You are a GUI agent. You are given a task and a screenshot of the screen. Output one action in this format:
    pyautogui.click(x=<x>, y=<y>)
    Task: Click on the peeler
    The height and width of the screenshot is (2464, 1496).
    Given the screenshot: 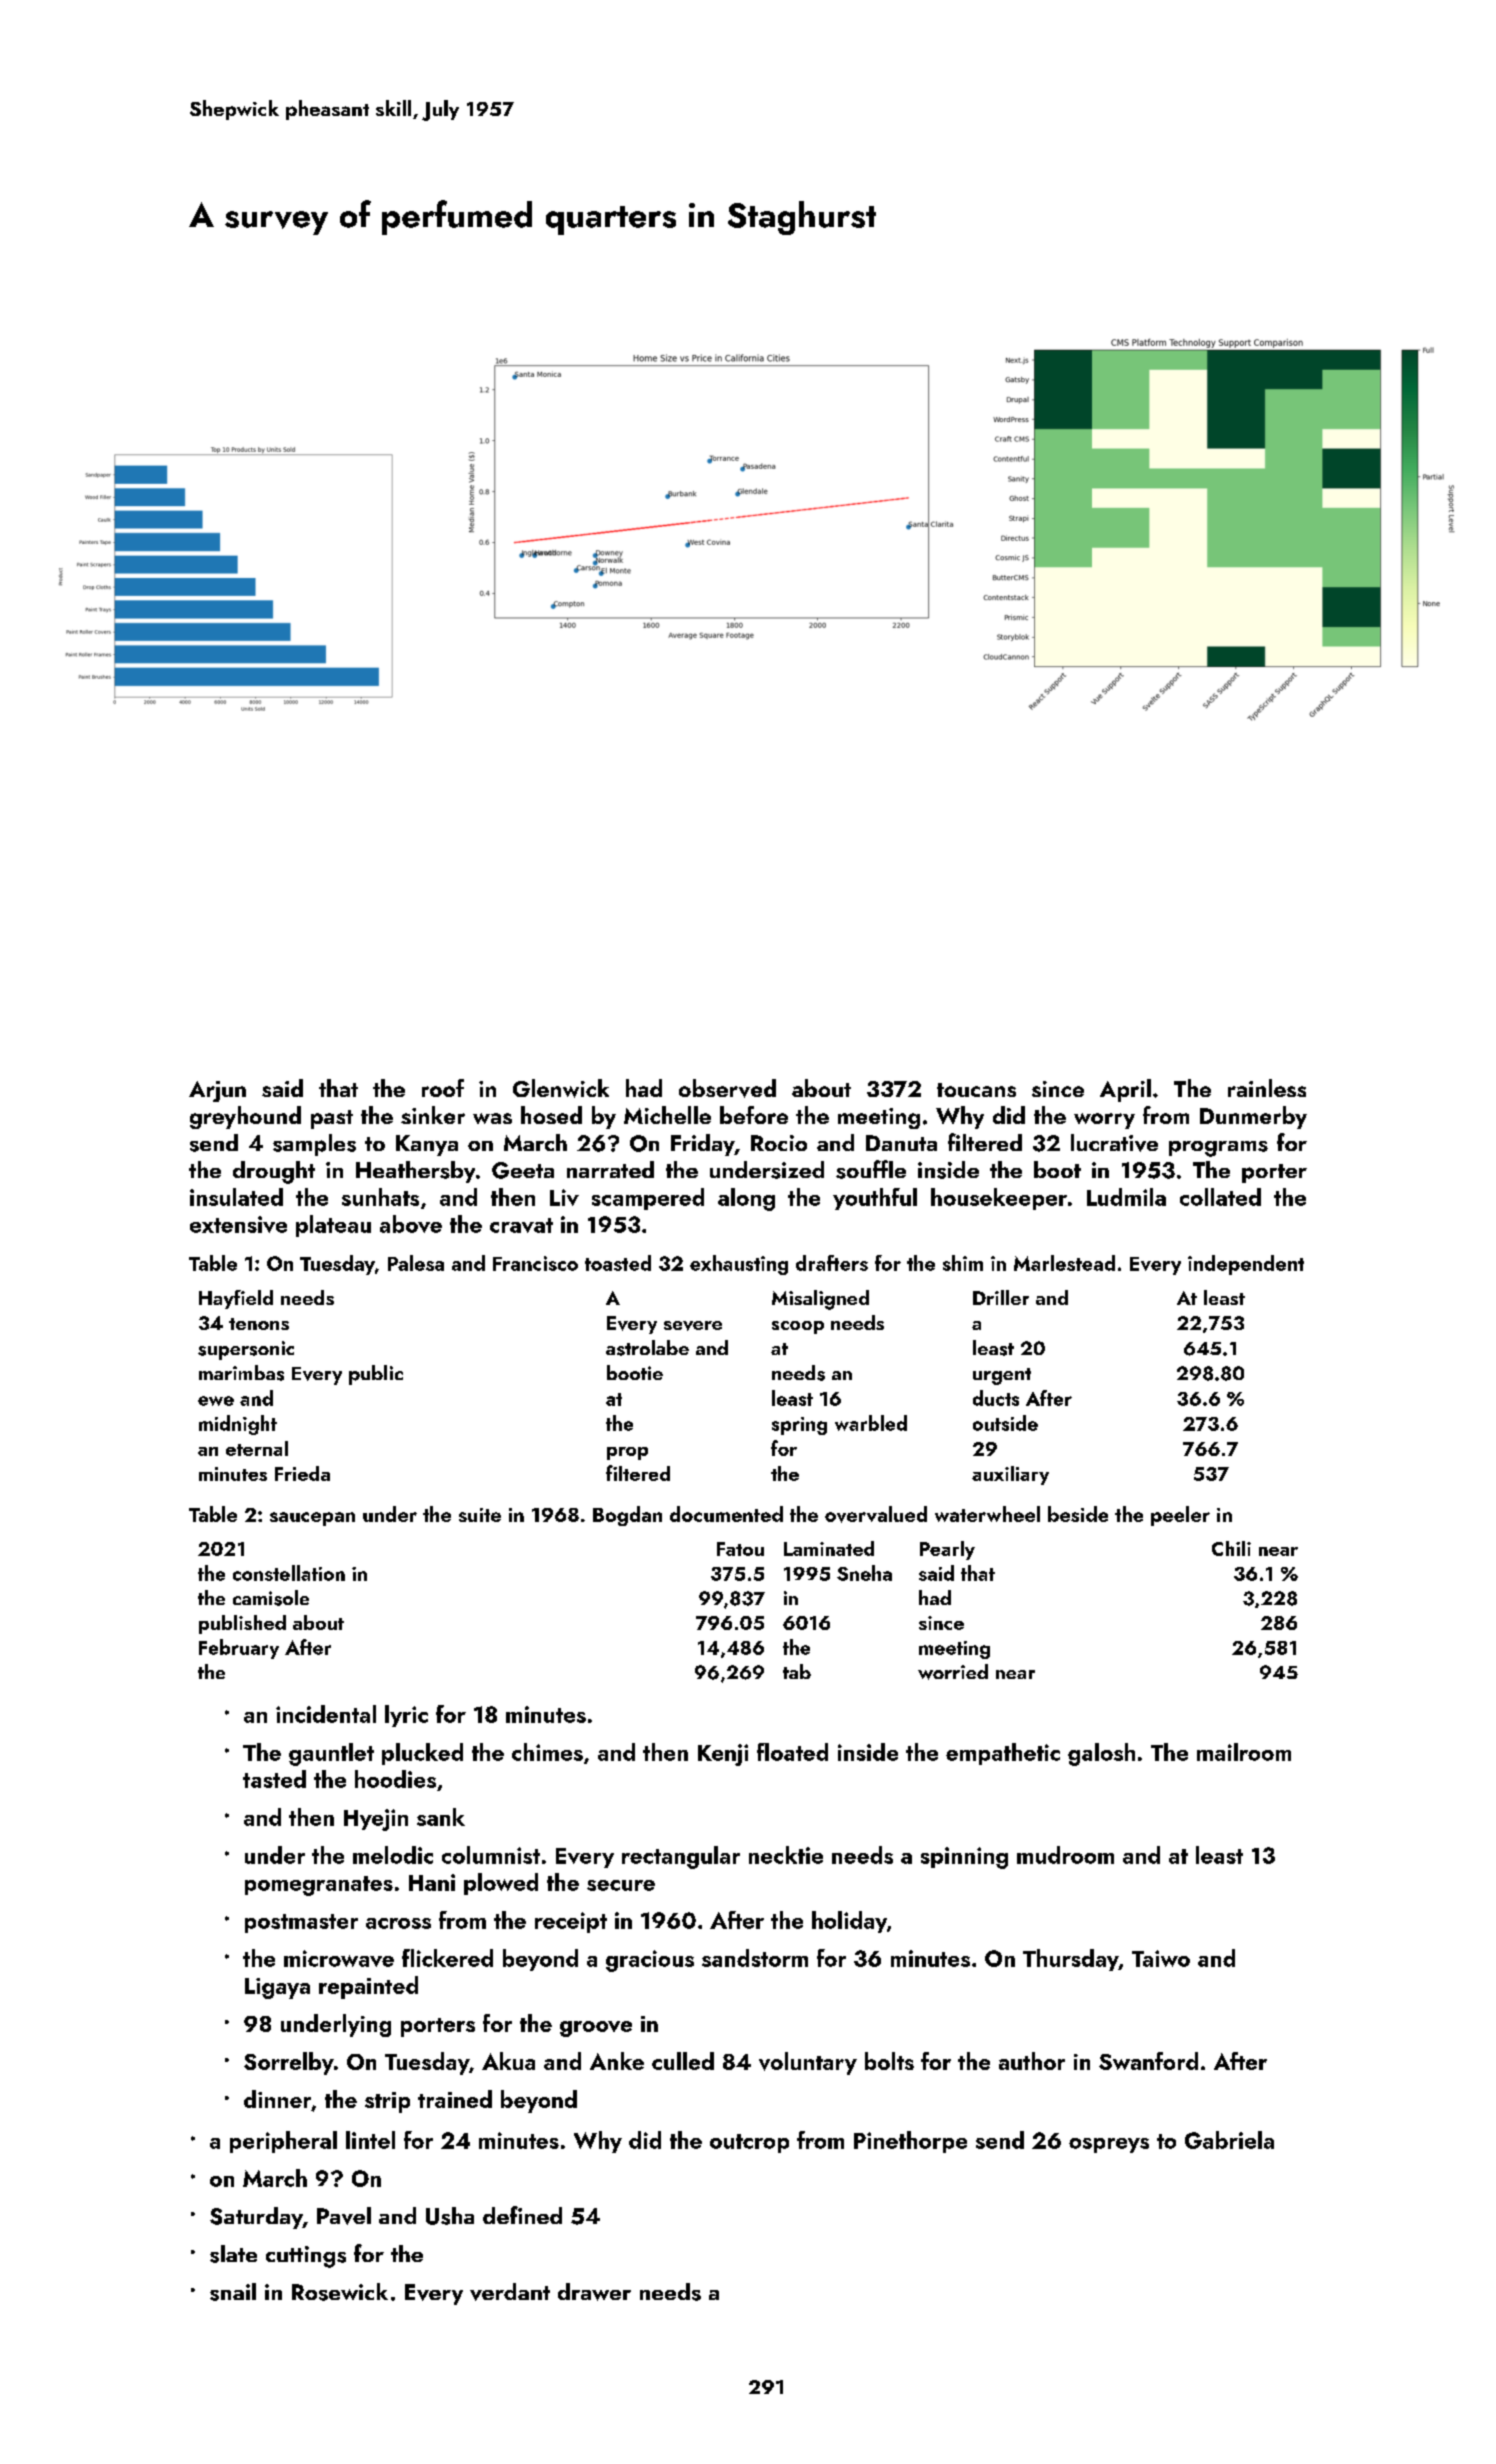 What is the action you would take?
    pyautogui.click(x=1180, y=1516)
